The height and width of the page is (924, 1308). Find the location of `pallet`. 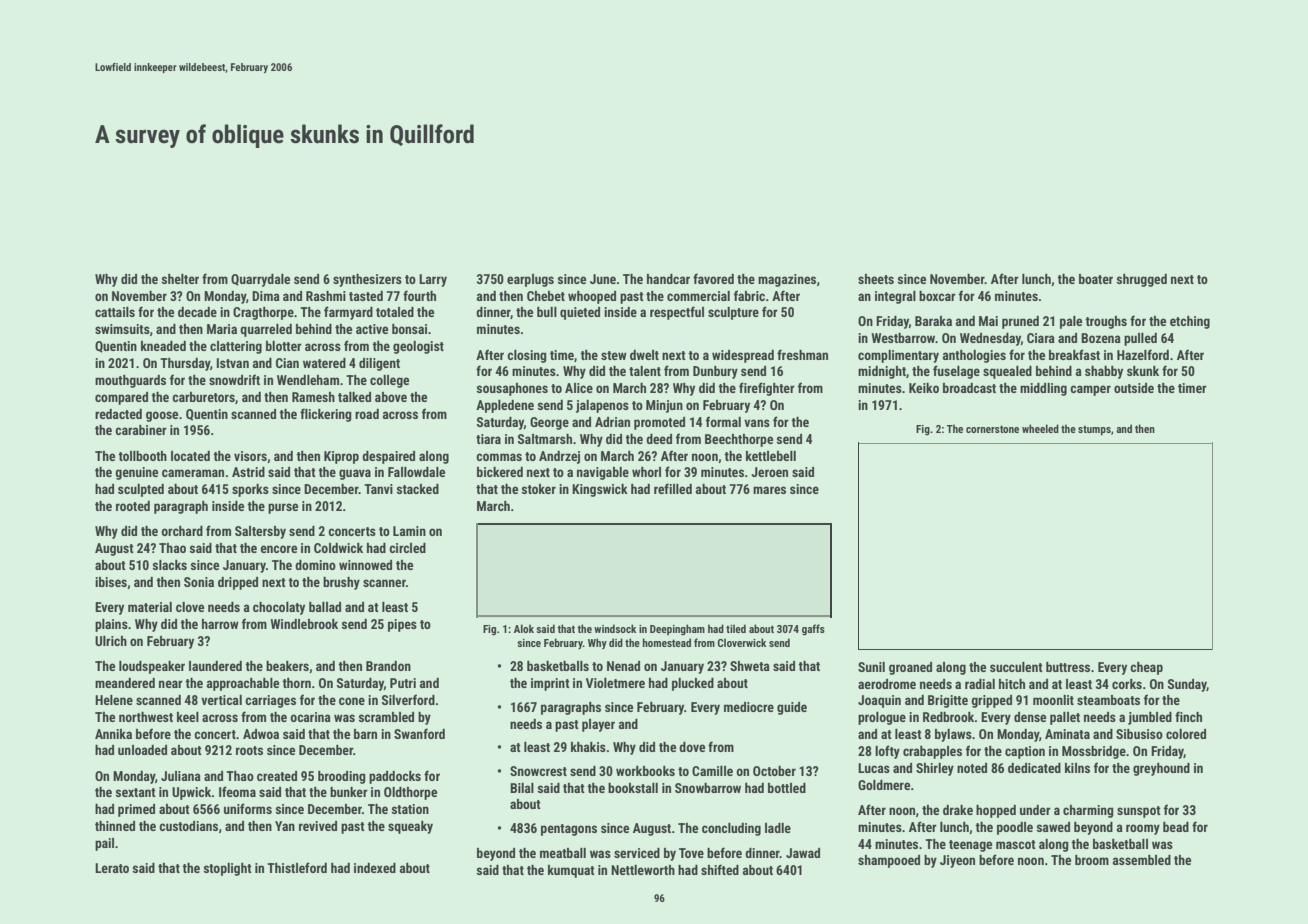

pallet is located at coordinates (1065, 718).
